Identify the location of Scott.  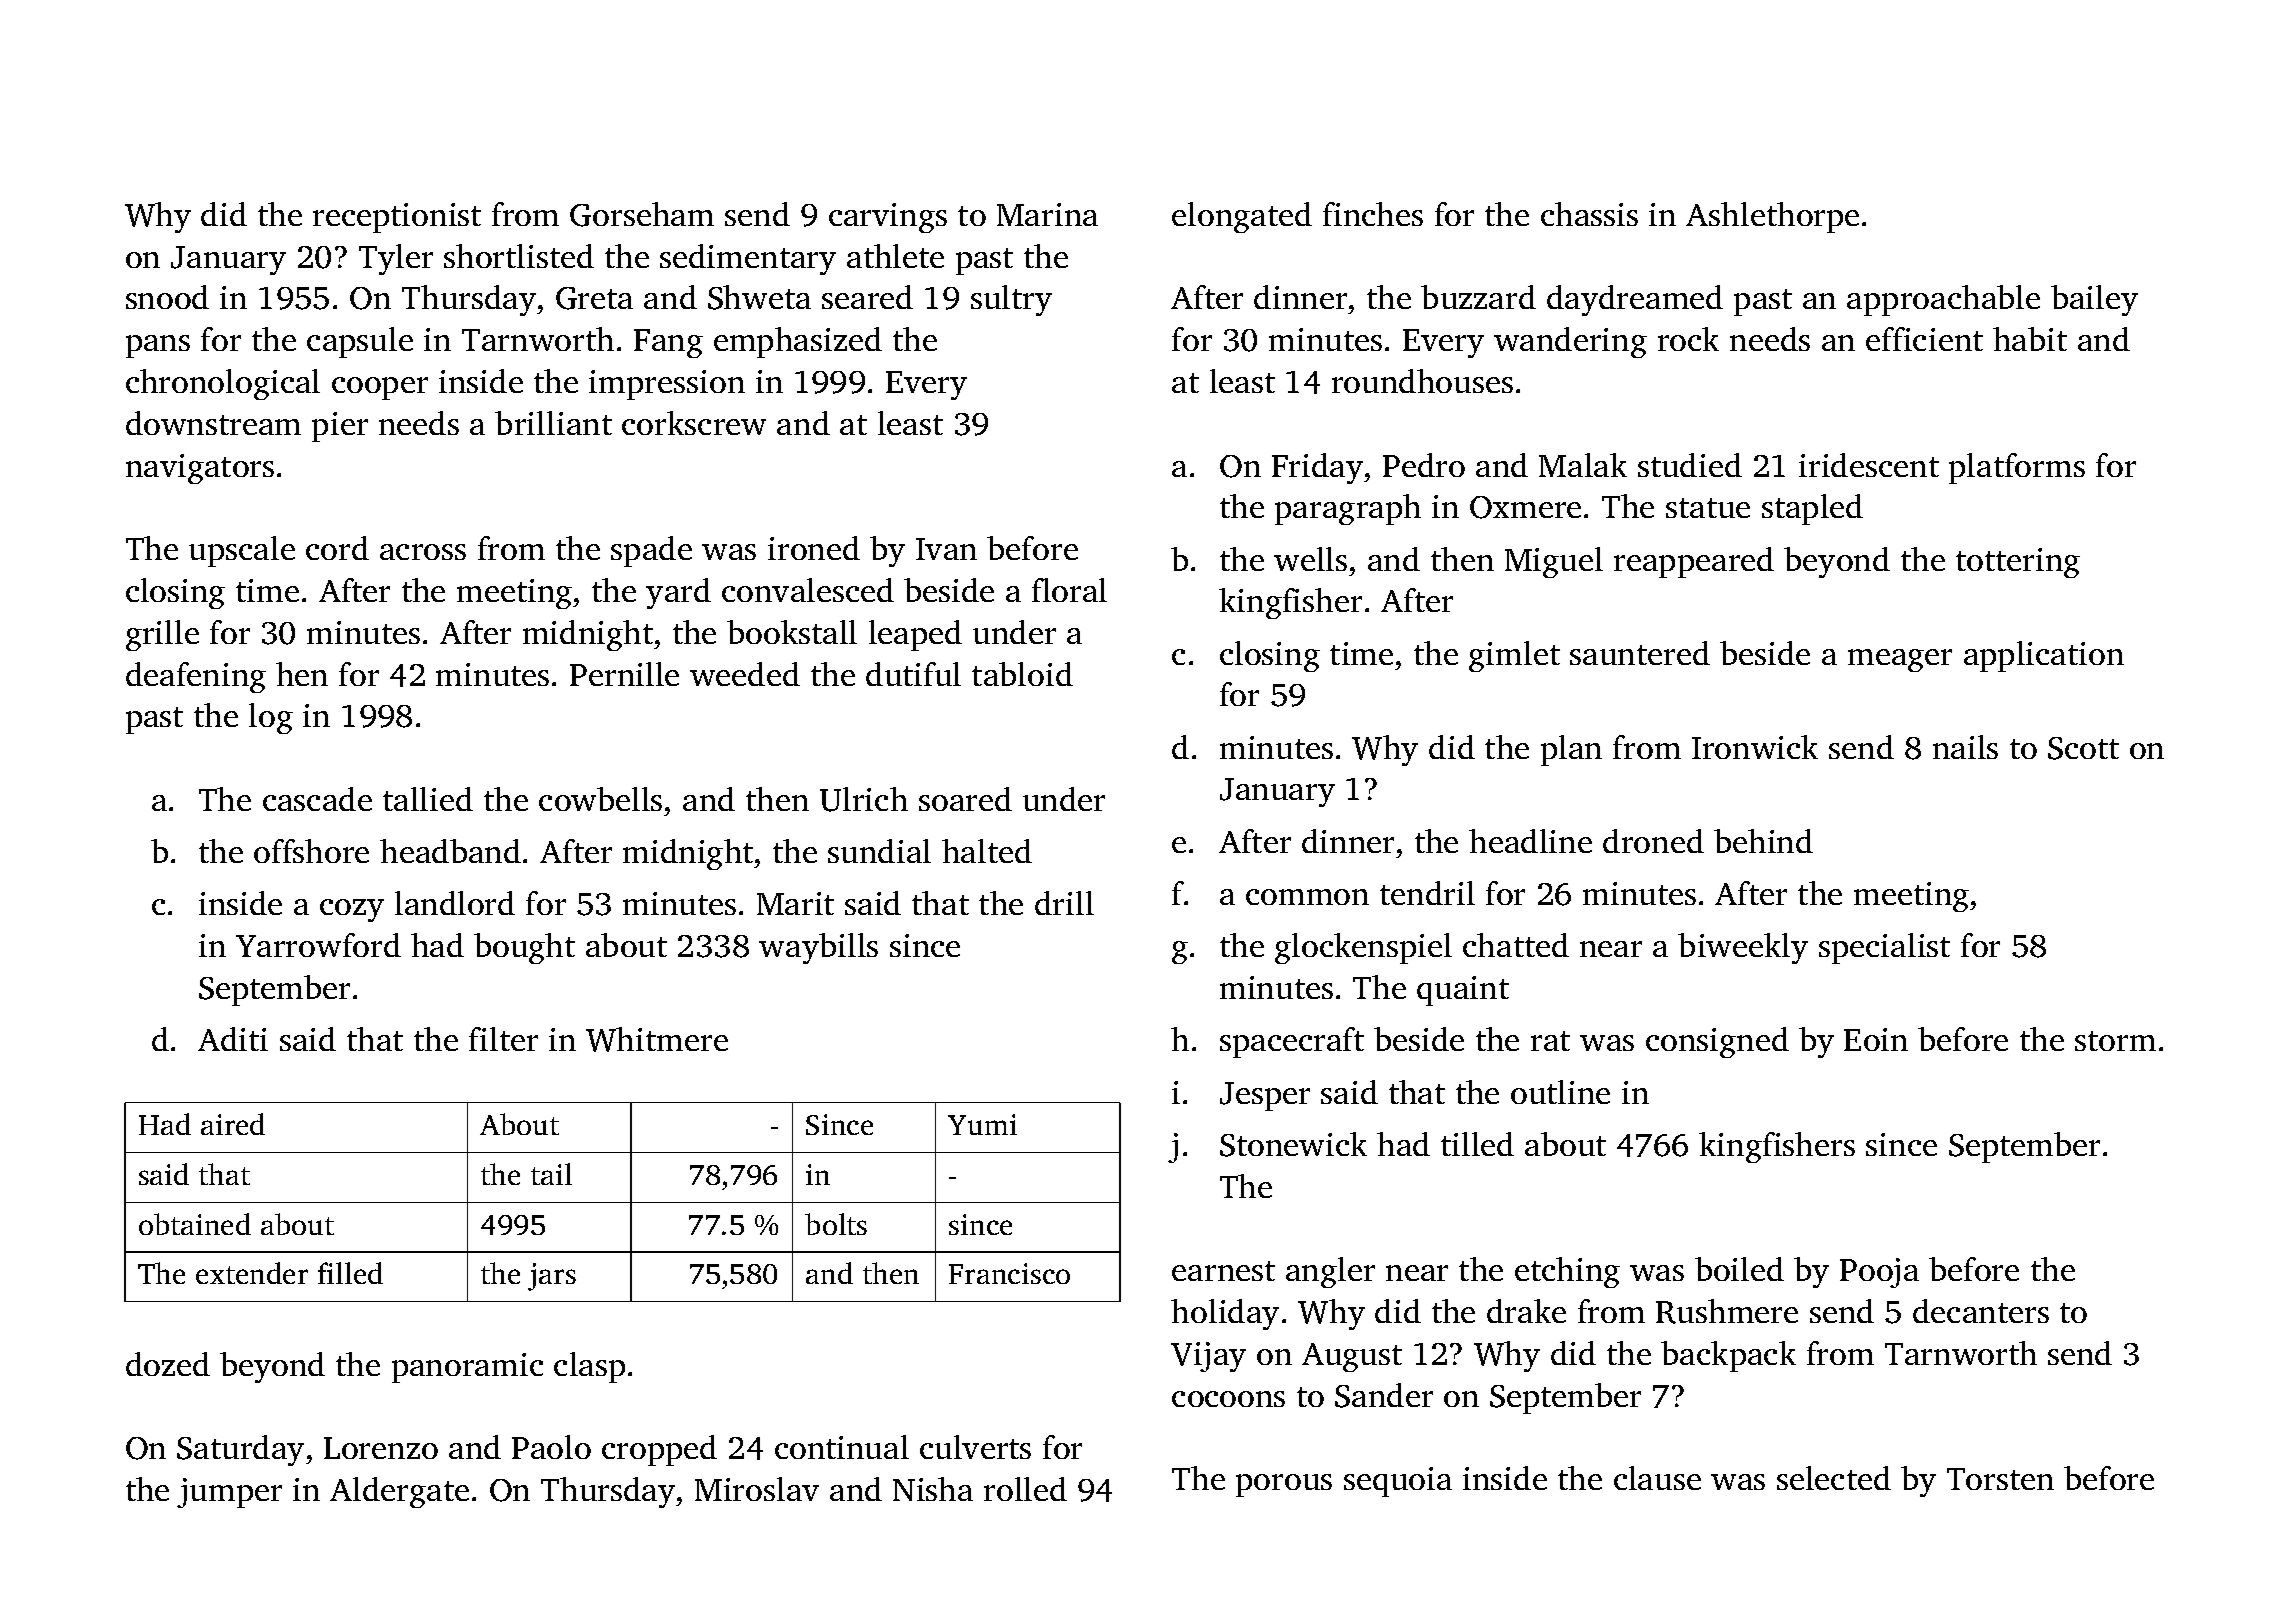
(2083, 748).
